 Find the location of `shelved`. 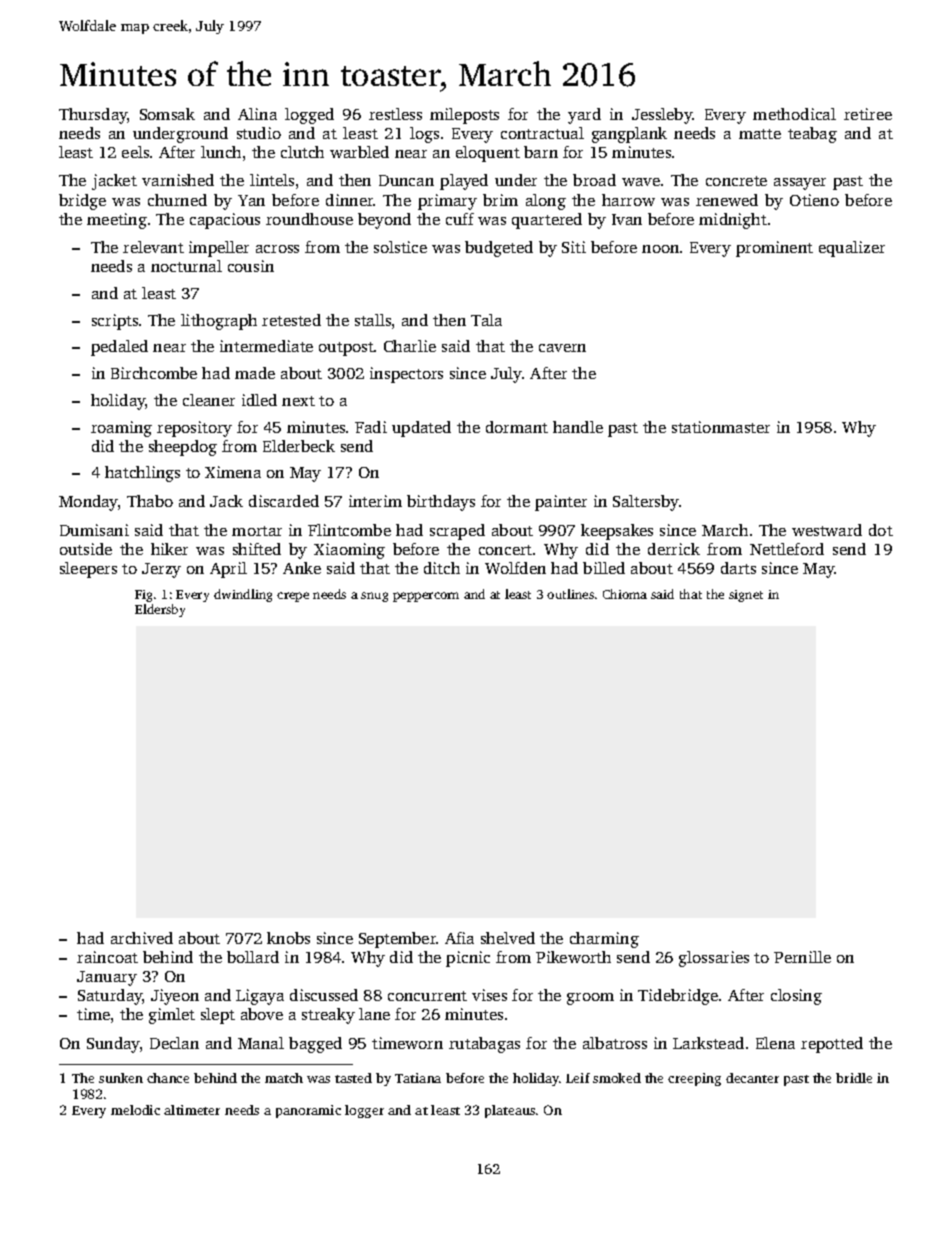

shelved is located at coordinates (508, 938).
